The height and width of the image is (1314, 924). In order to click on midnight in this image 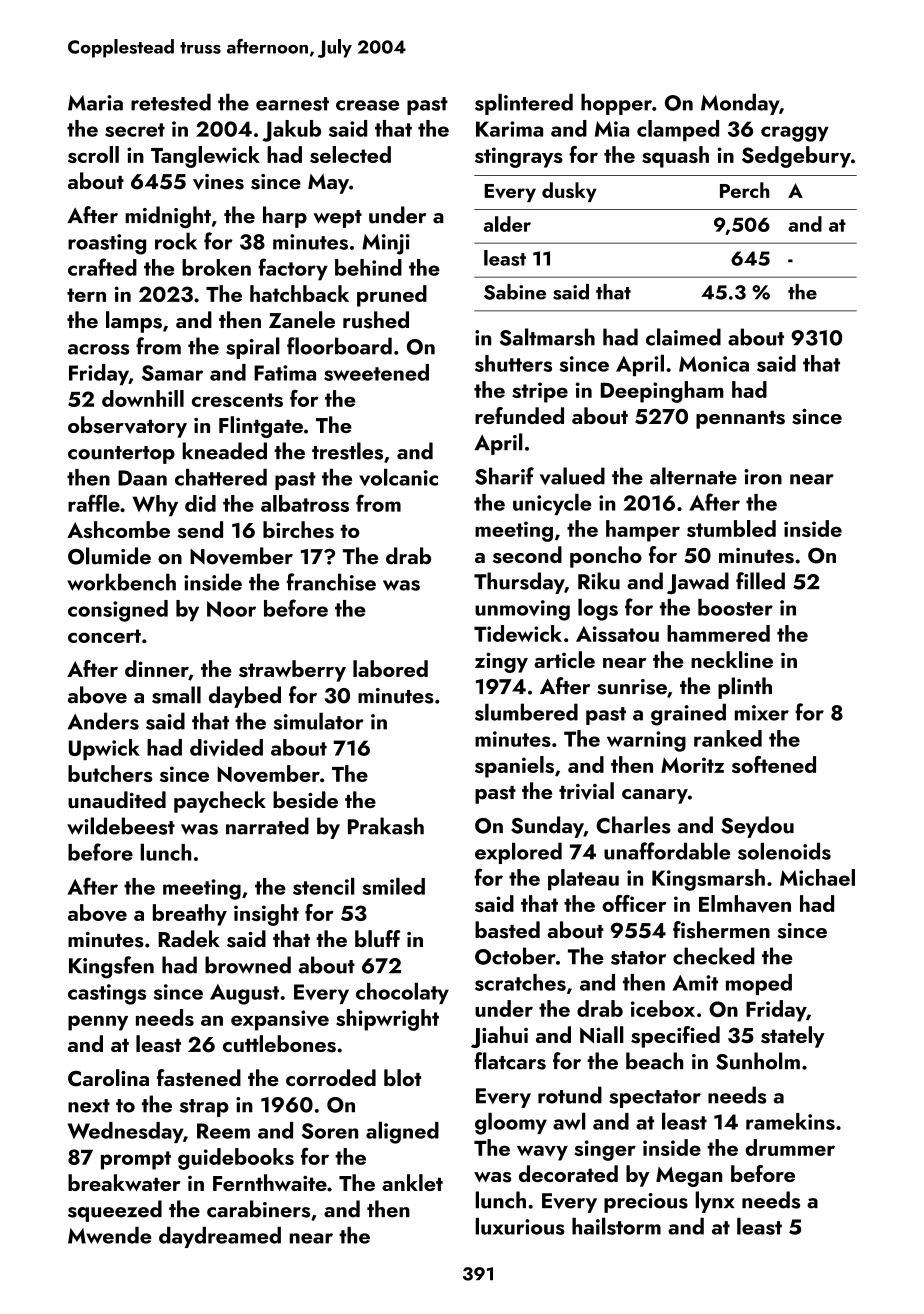, I will do `click(168, 217)`.
